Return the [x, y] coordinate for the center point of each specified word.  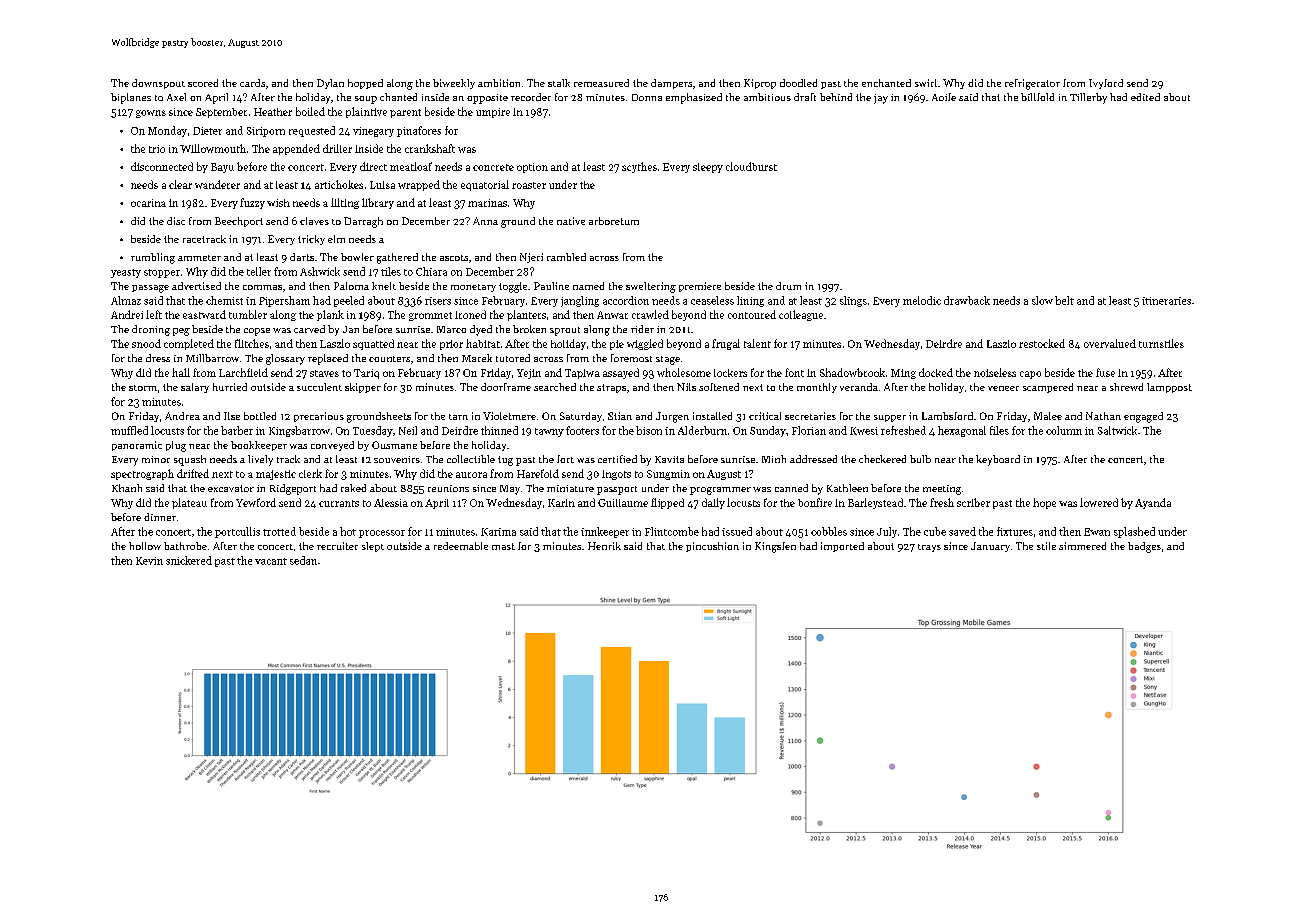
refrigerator [1032, 84]
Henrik [604, 546]
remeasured [601, 83]
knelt [384, 286]
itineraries [1166, 301]
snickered [189, 560]
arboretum [614, 221]
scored [203, 83]
